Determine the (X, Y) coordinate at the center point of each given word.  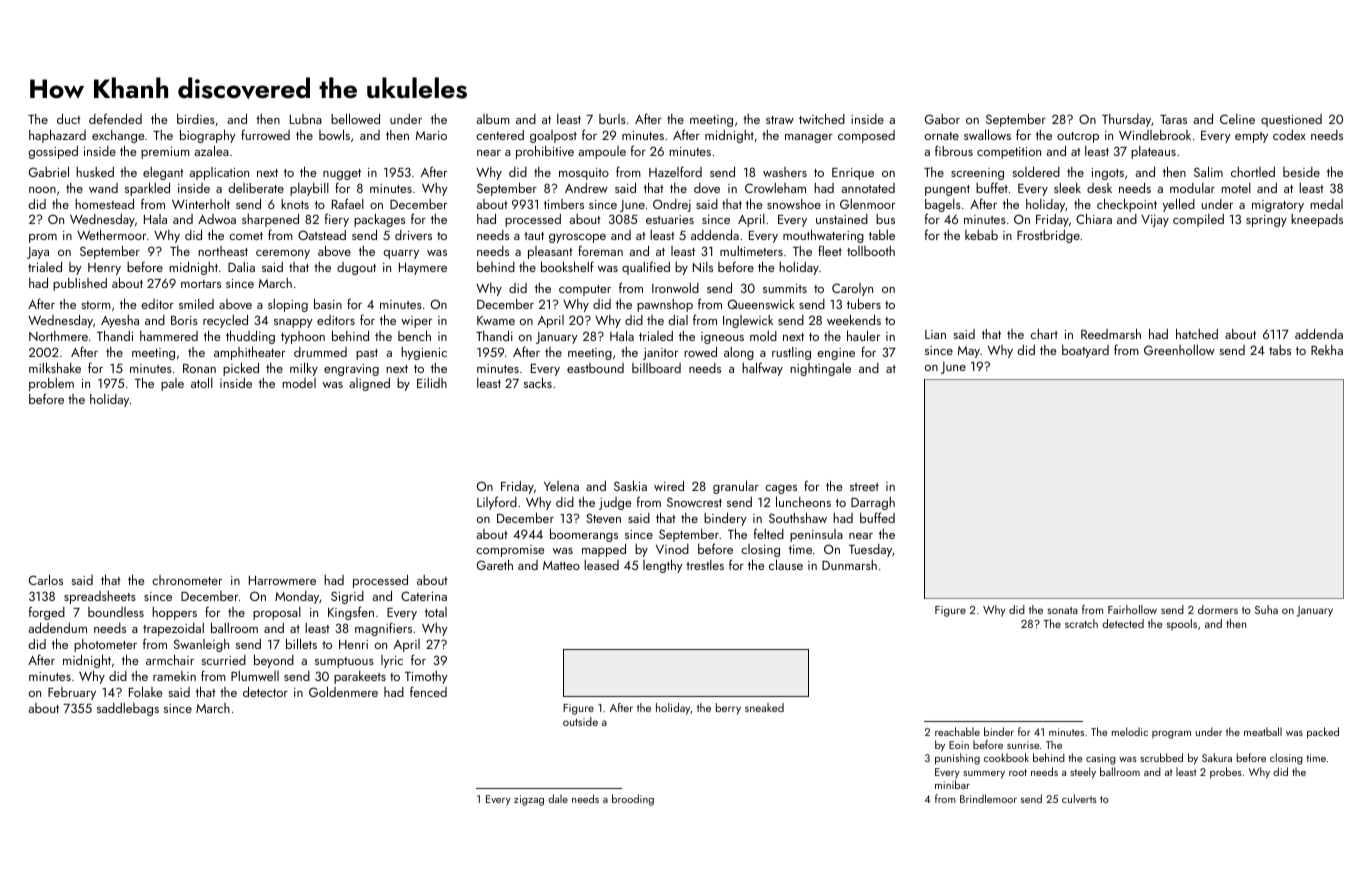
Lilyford (497, 503)
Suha (1266, 609)
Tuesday (870, 550)
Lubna (306, 119)
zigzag (529, 800)
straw (780, 120)
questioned (1291, 120)
